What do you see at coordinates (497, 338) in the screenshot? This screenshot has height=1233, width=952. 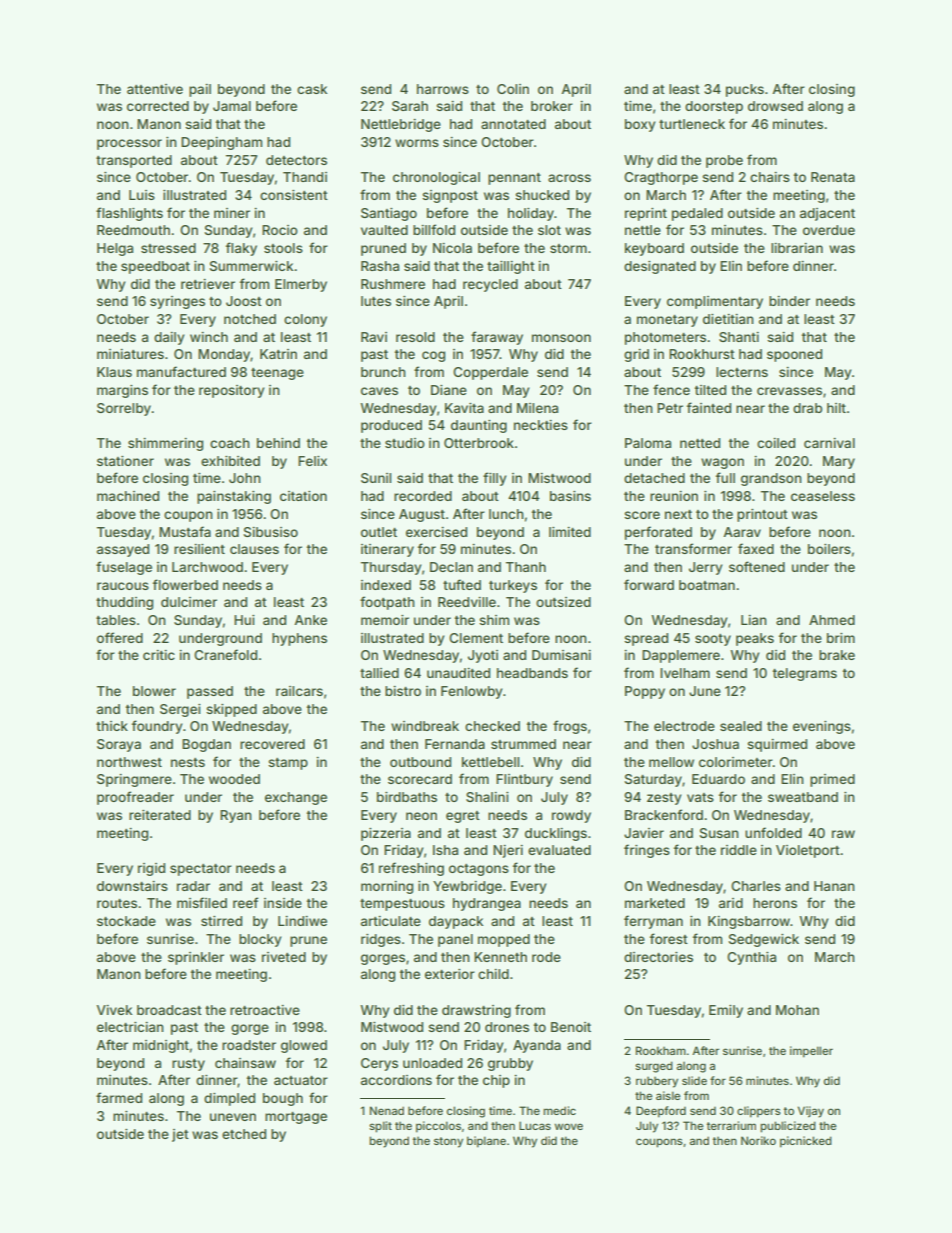 I see `faraway` at bounding box center [497, 338].
